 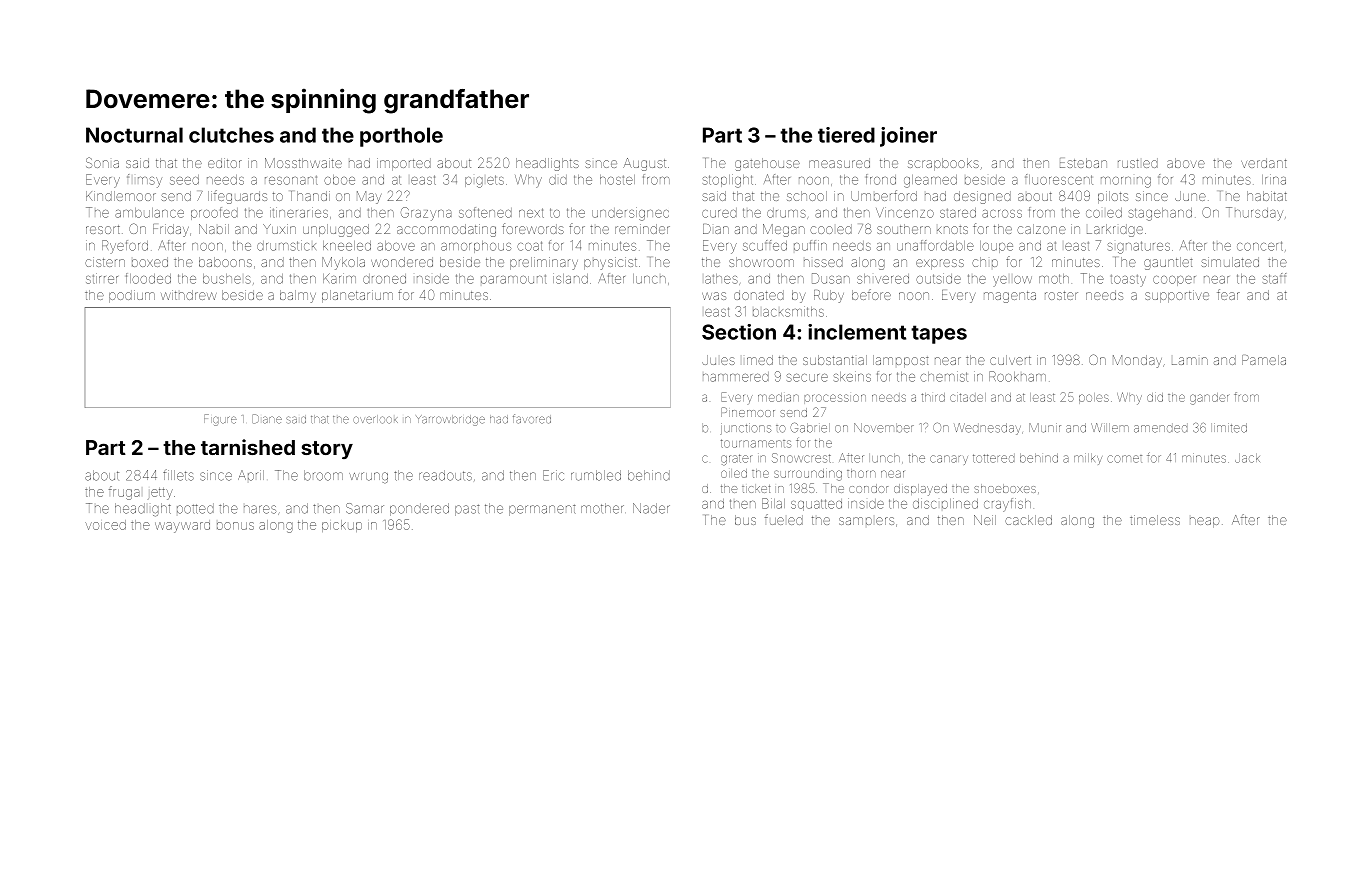 What do you see at coordinates (347, 246) in the screenshot?
I see `kneeled` at bounding box center [347, 246].
